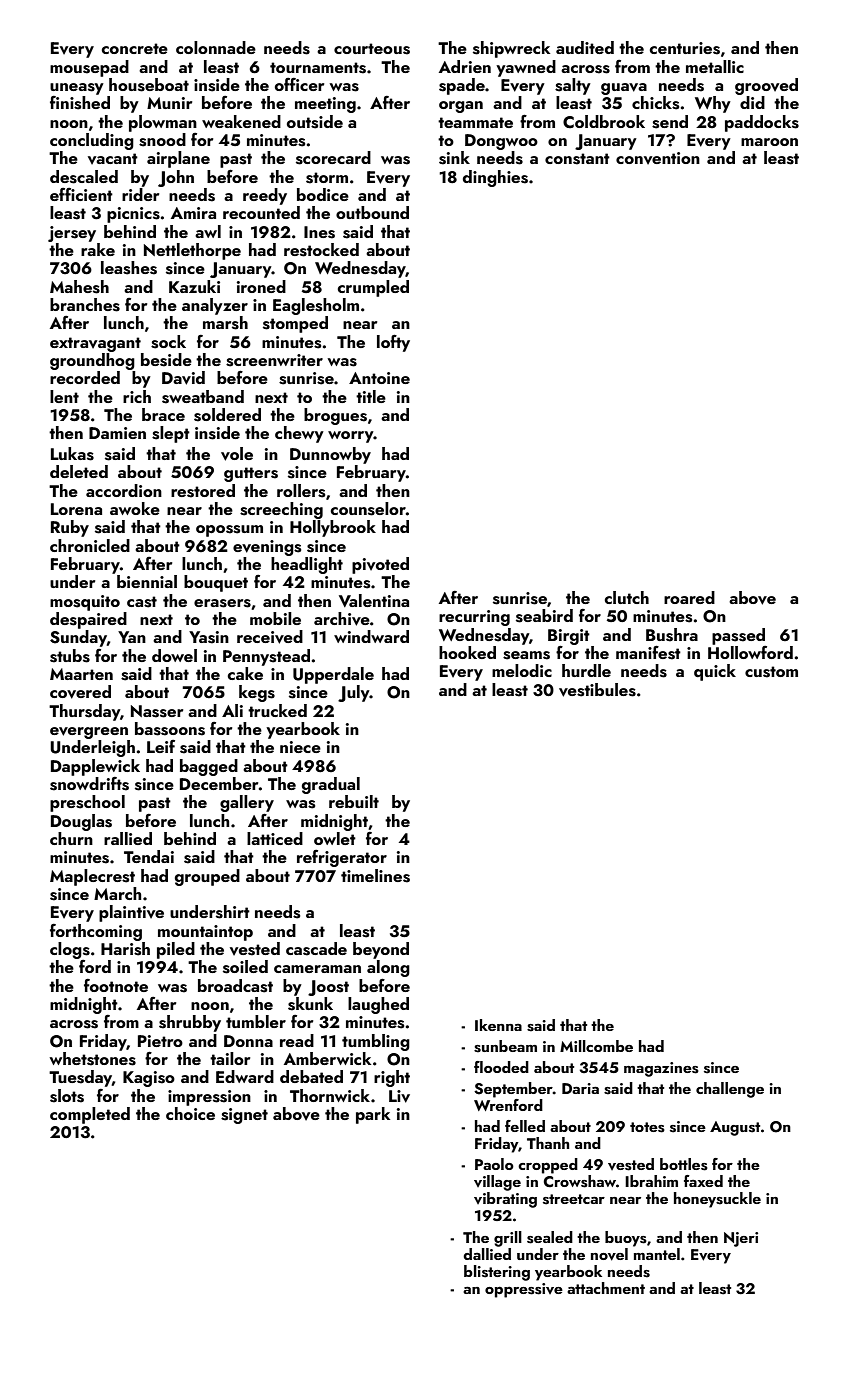 Image resolution: width=849 pixels, height=1400 pixels. What do you see at coordinates (371, 636) in the image?
I see `windward` at bounding box center [371, 636].
